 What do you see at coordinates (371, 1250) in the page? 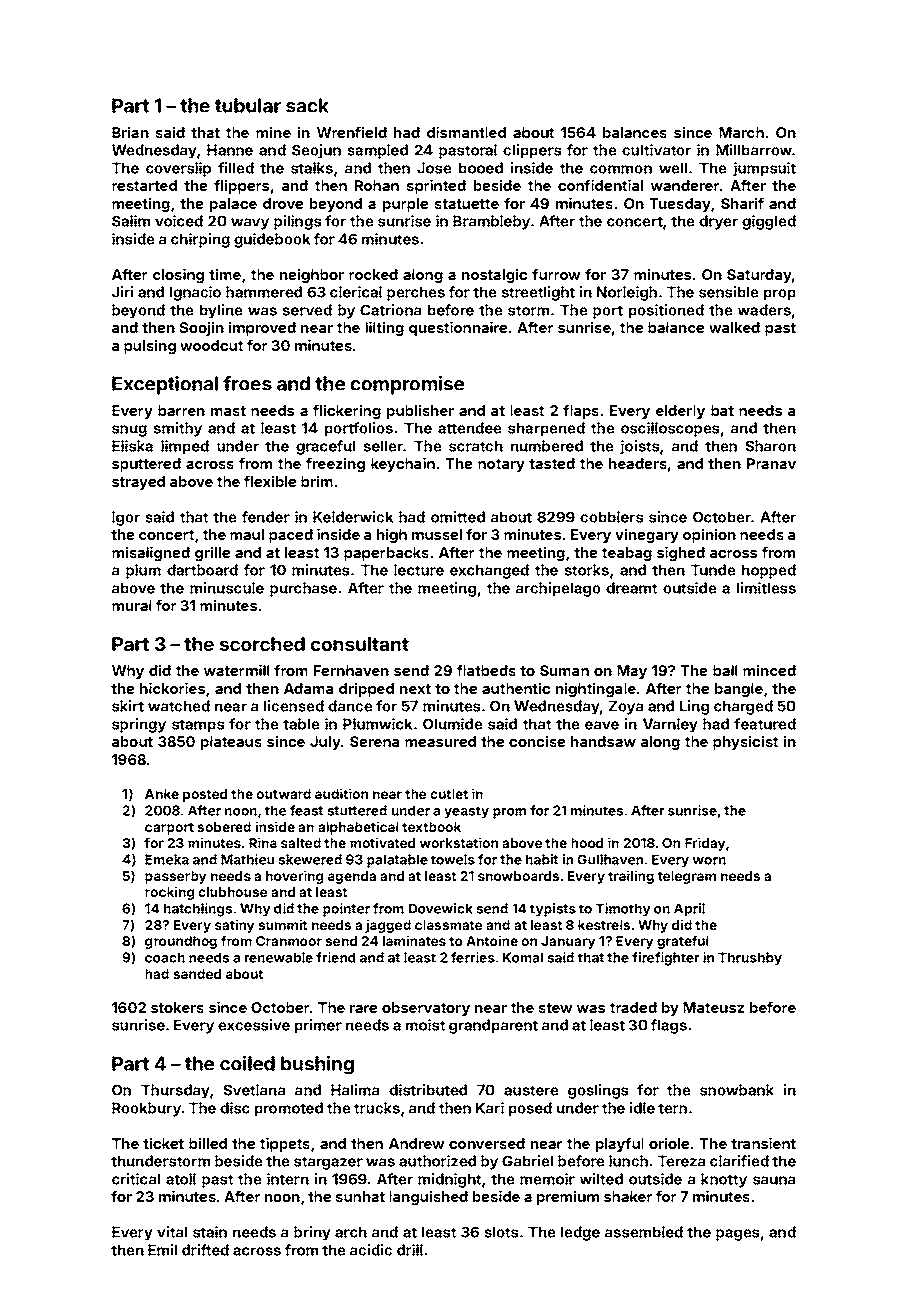
I see `acidic` at bounding box center [371, 1250].
